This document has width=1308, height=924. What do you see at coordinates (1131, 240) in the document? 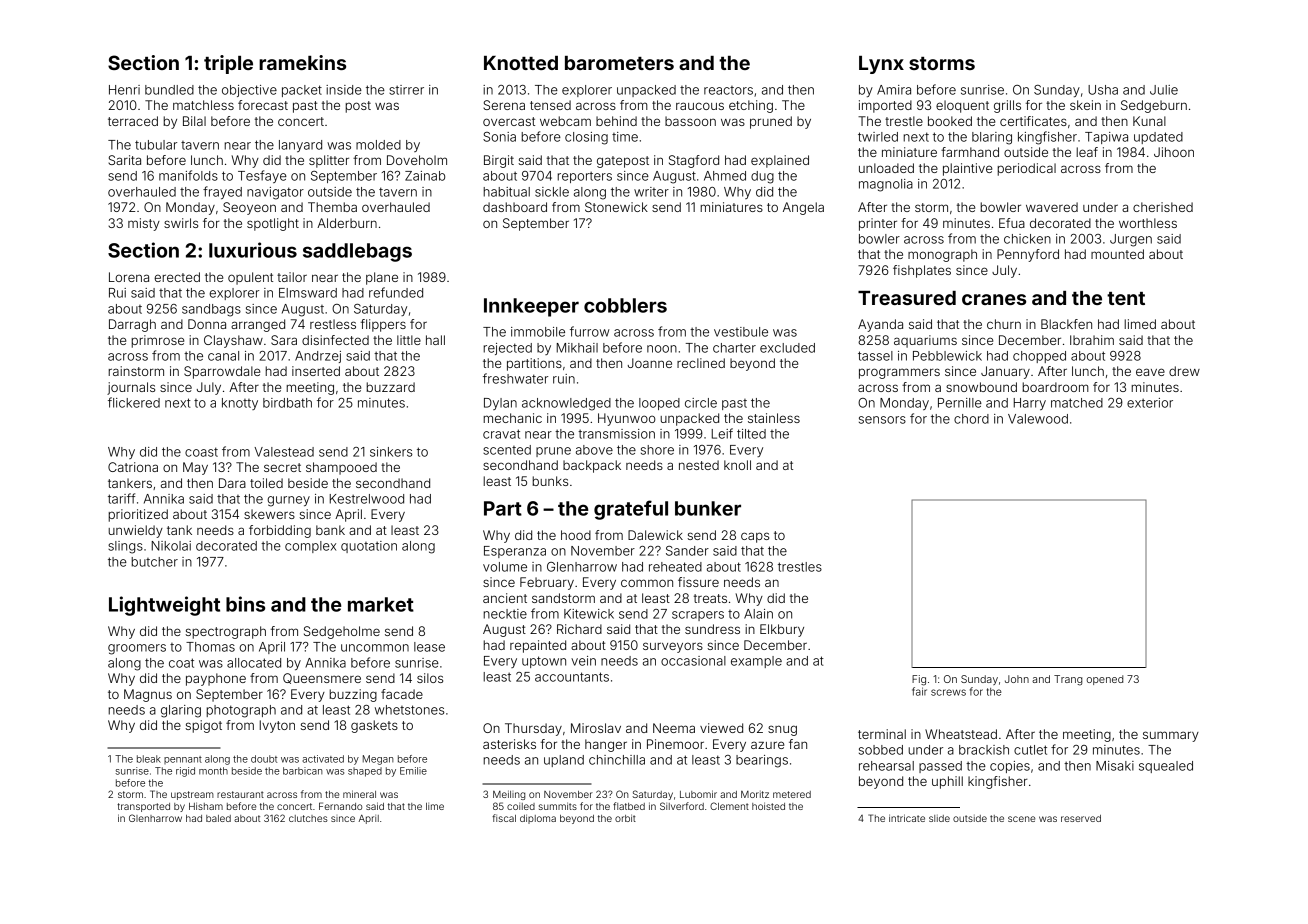
I see `Jurgen` at bounding box center [1131, 240].
